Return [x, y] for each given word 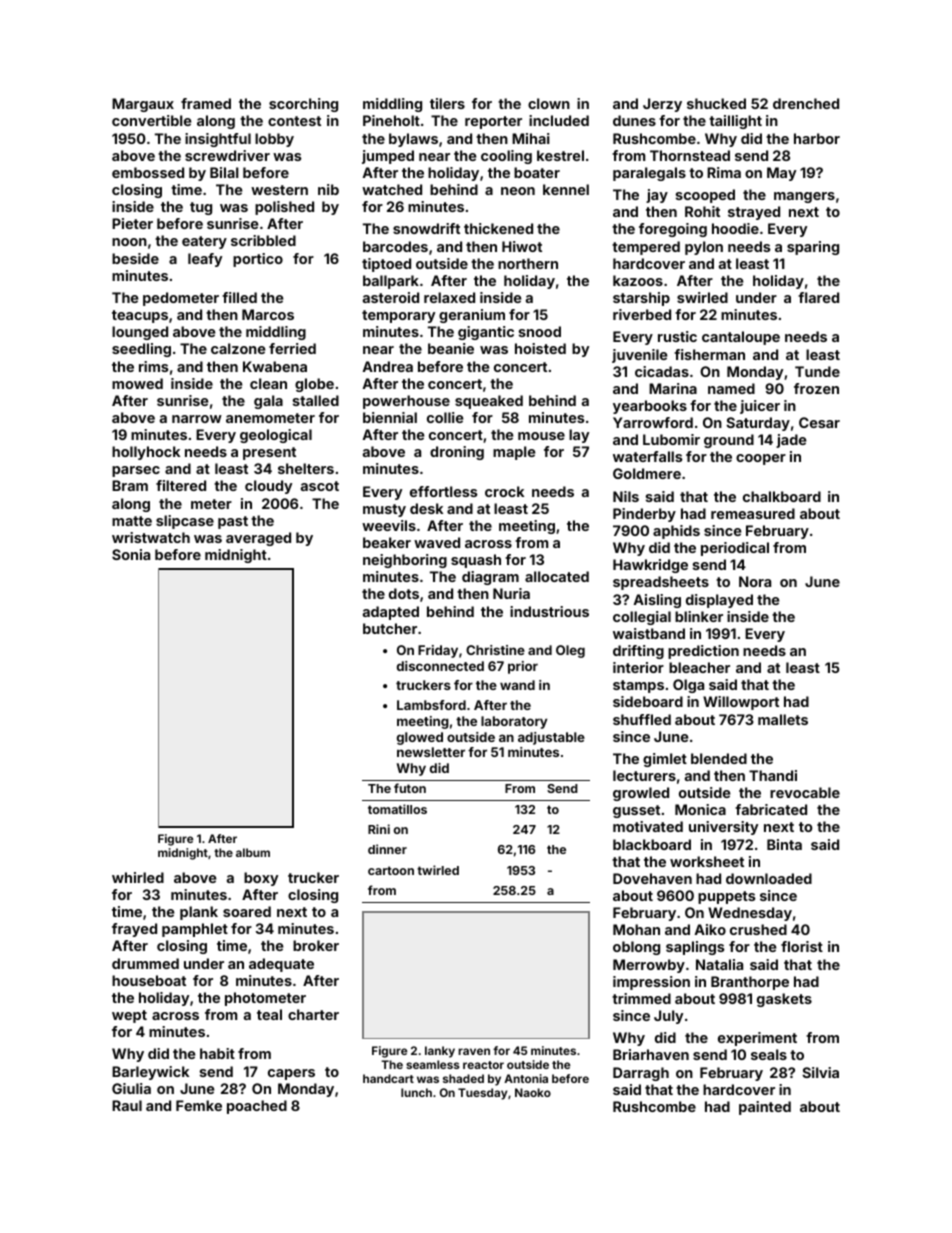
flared [818, 297]
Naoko [533, 1092]
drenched [806, 103]
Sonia [131, 554]
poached [257, 1107]
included [559, 120]
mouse [541, 436]
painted [765, 1108]
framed [206, 103]
